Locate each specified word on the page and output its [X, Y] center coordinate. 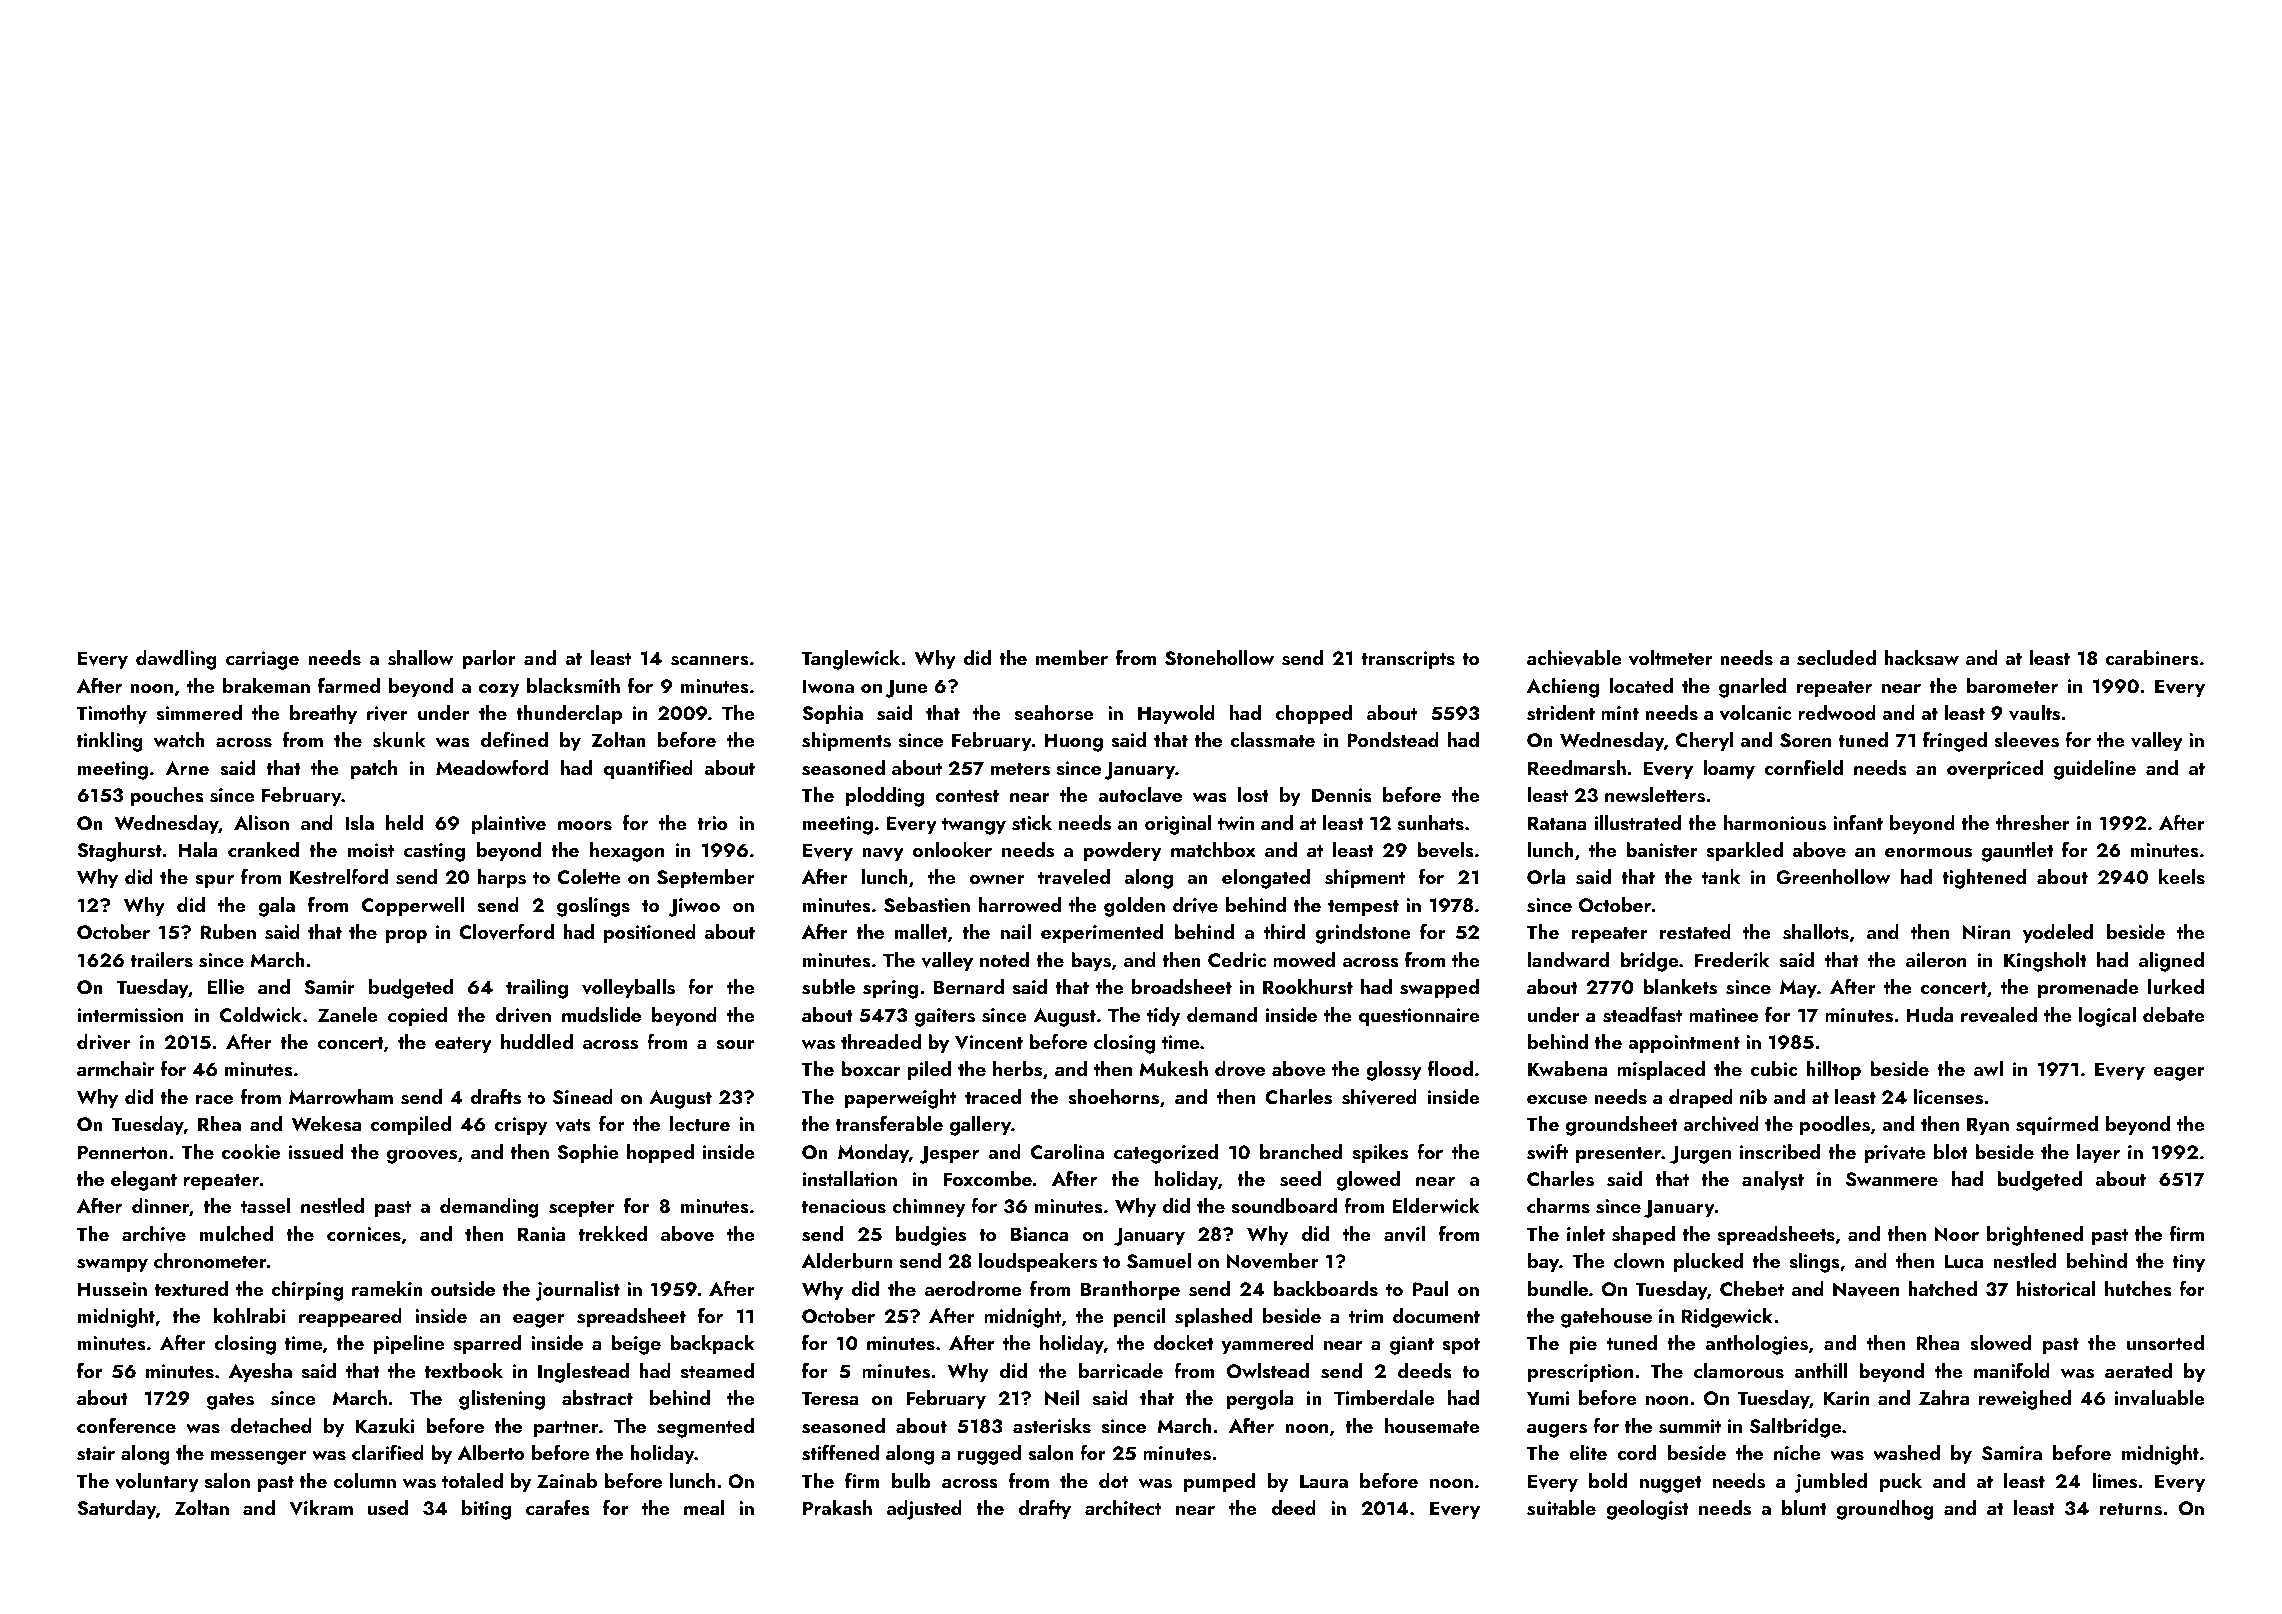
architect [1123, 1507]
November [1273, 1261]
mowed [1304, 959]
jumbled [1831, 1483]
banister [1662, 850]
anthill [1820, 1370]
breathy [323, 714]
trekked [613, 1233]
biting [486, 1510]
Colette [589, 877]
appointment [1684, 1044]
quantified [648, 769]
